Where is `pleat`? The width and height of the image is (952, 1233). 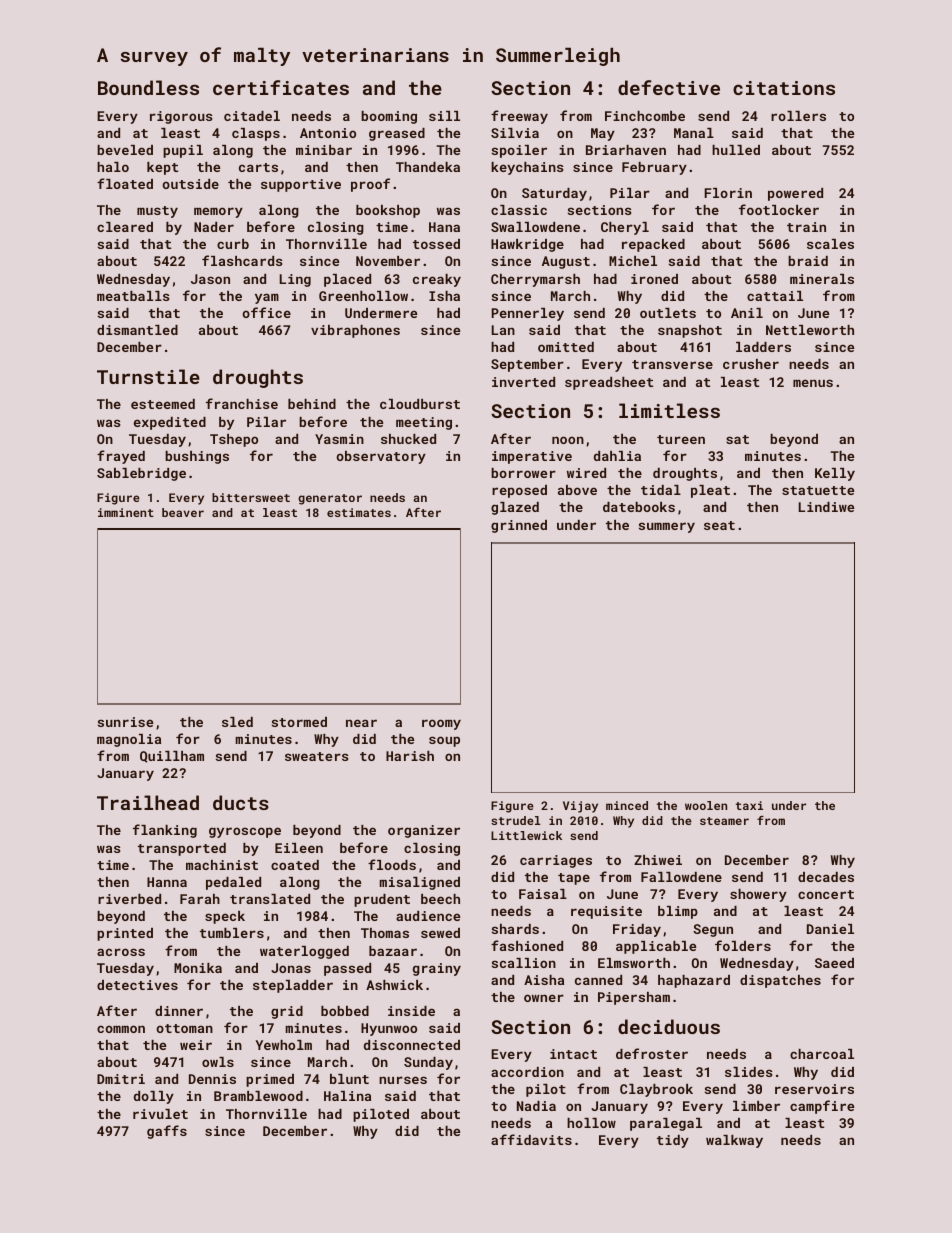 pleat is located at coordinates (710, 491).
